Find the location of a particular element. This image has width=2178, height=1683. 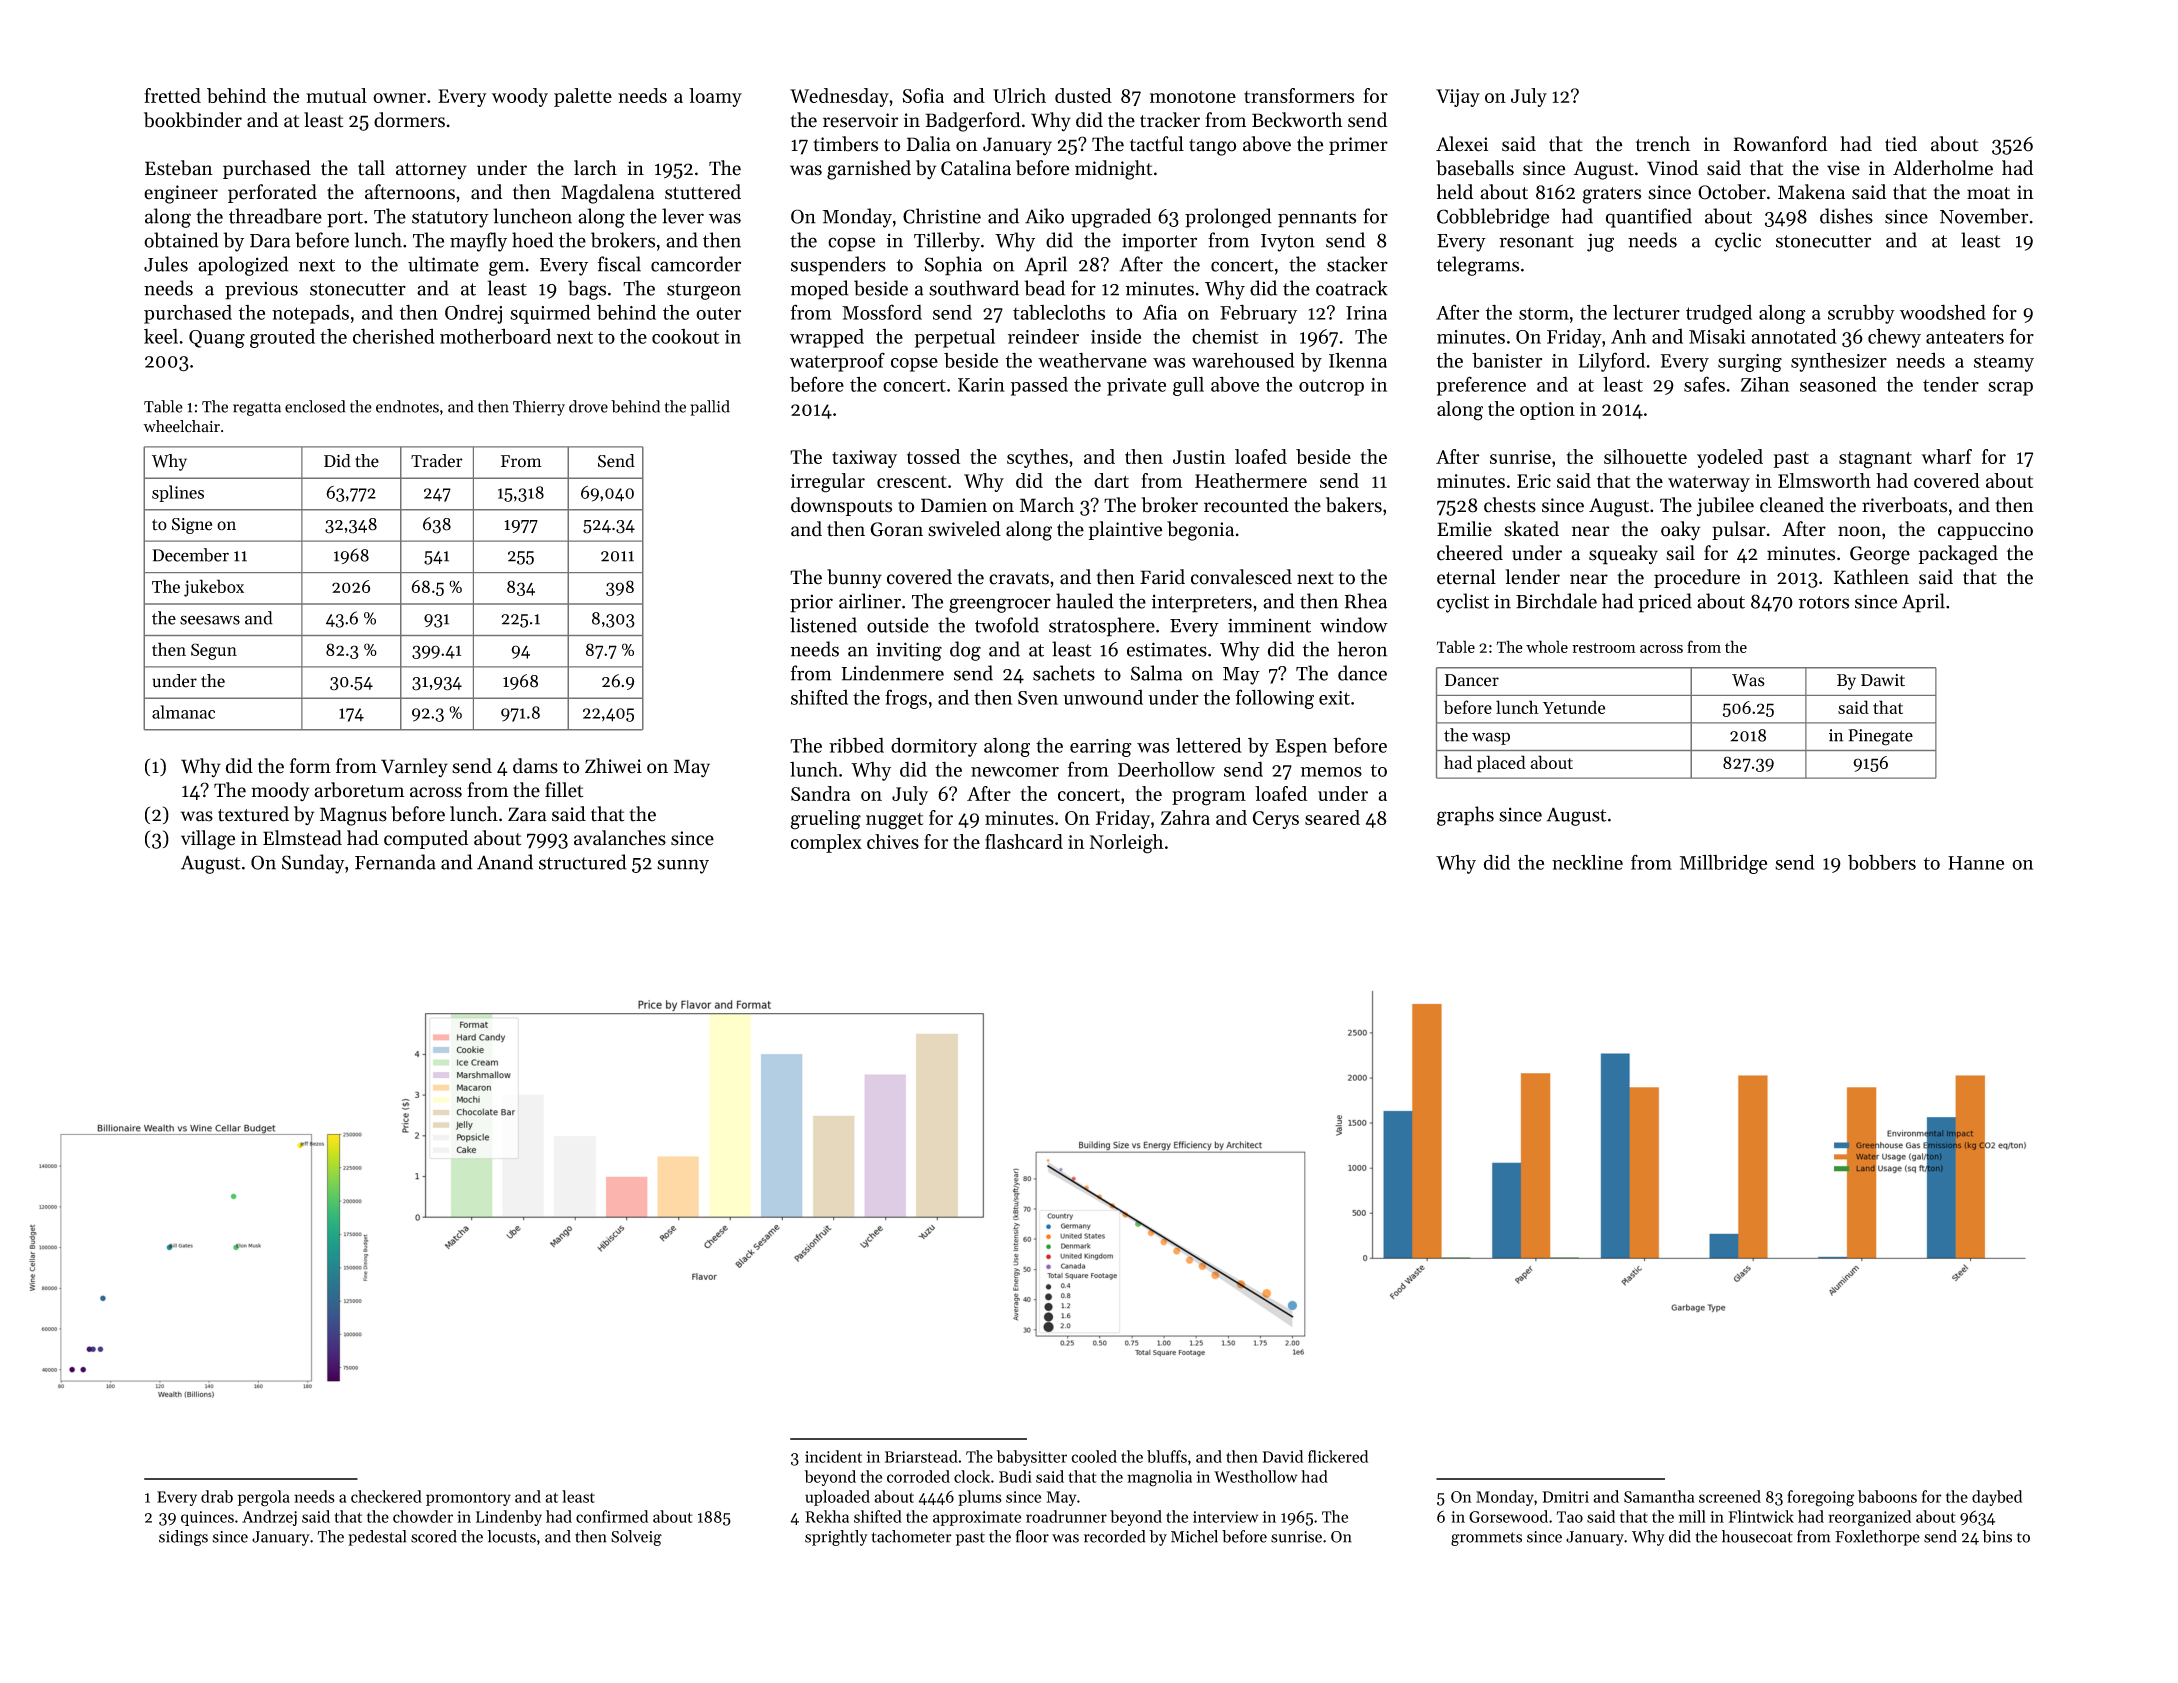

sidings is located at coordinates (183, 1538).
